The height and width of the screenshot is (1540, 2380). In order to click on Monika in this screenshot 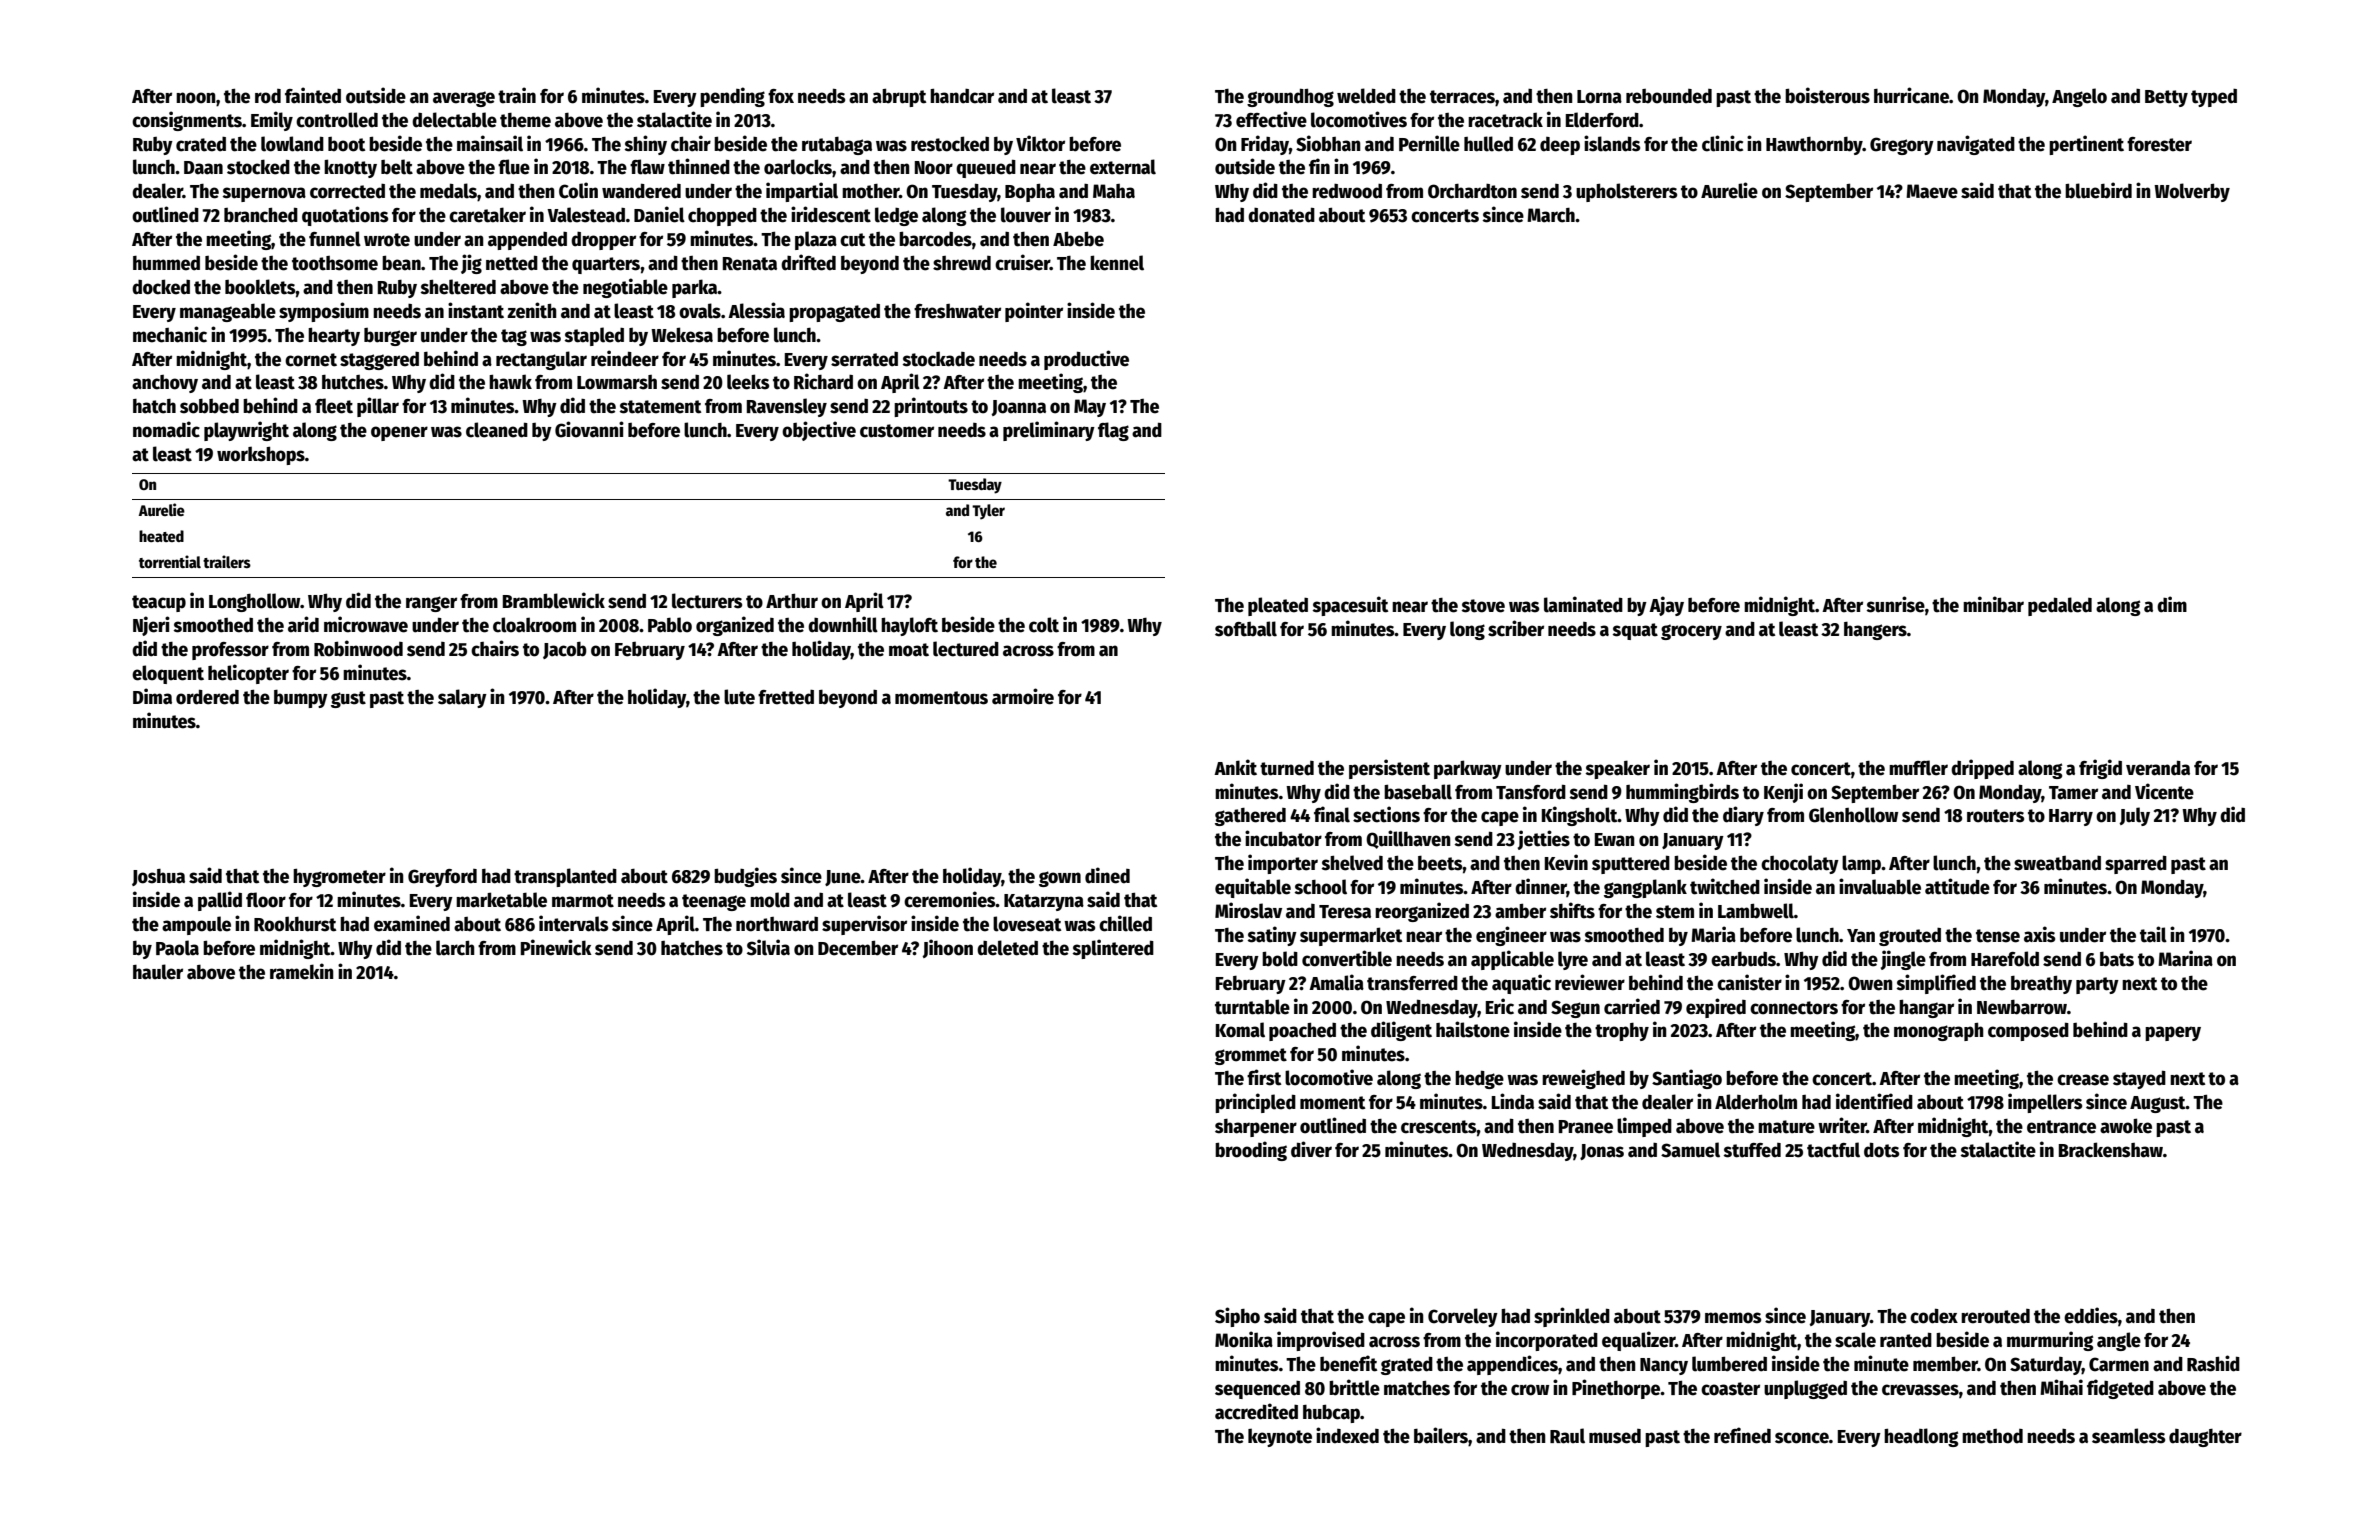, I will do `click(1244, 1339)`.
